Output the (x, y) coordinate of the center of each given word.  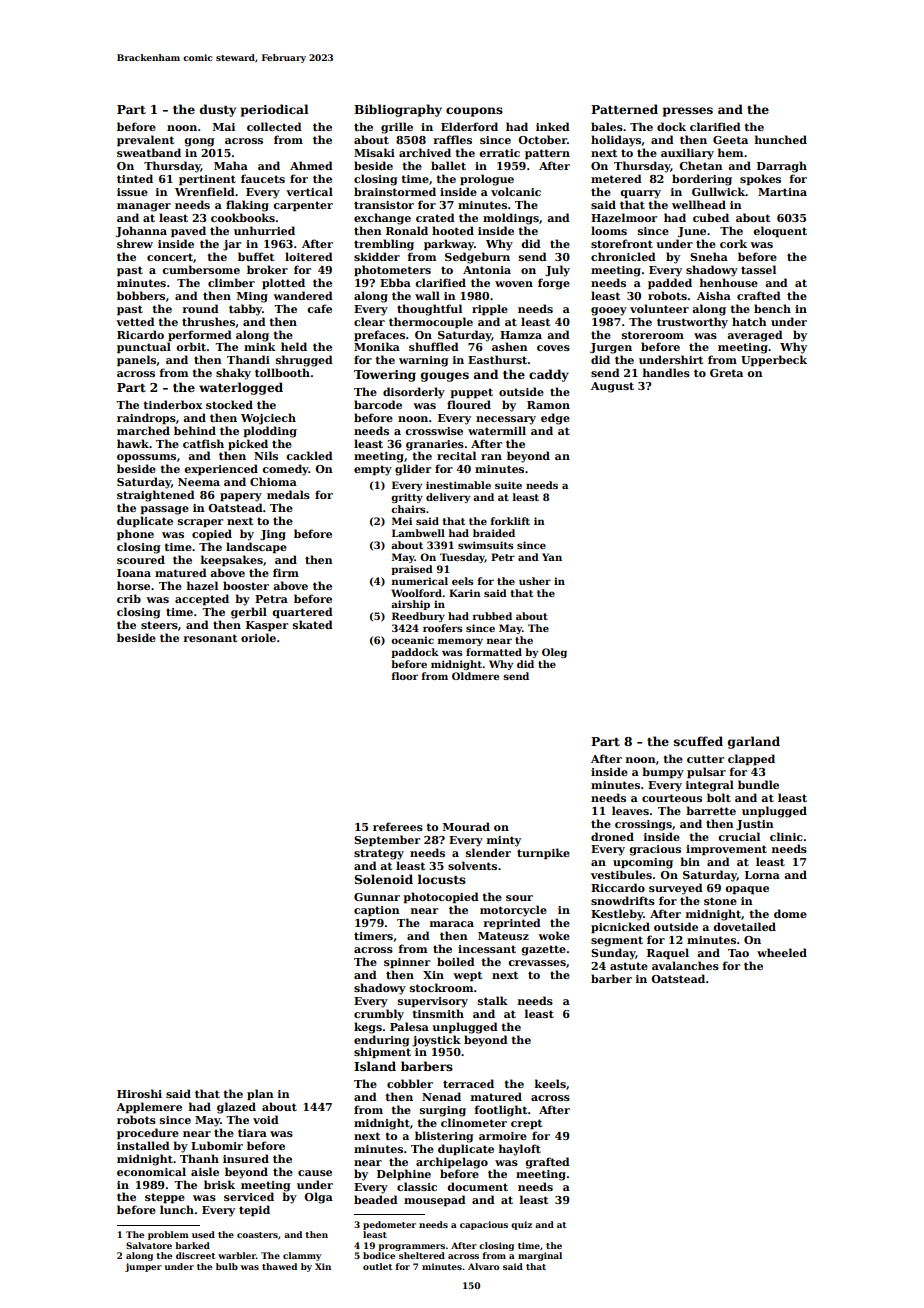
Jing (273, 535)
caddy (549, 375)
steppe (165, 1198)
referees (398, 826)
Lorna (762, 875)
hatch (749, 321)
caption (377, 911)
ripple (490, 309)
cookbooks (243, 217)
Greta (726, 373)
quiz (521, 1225)
